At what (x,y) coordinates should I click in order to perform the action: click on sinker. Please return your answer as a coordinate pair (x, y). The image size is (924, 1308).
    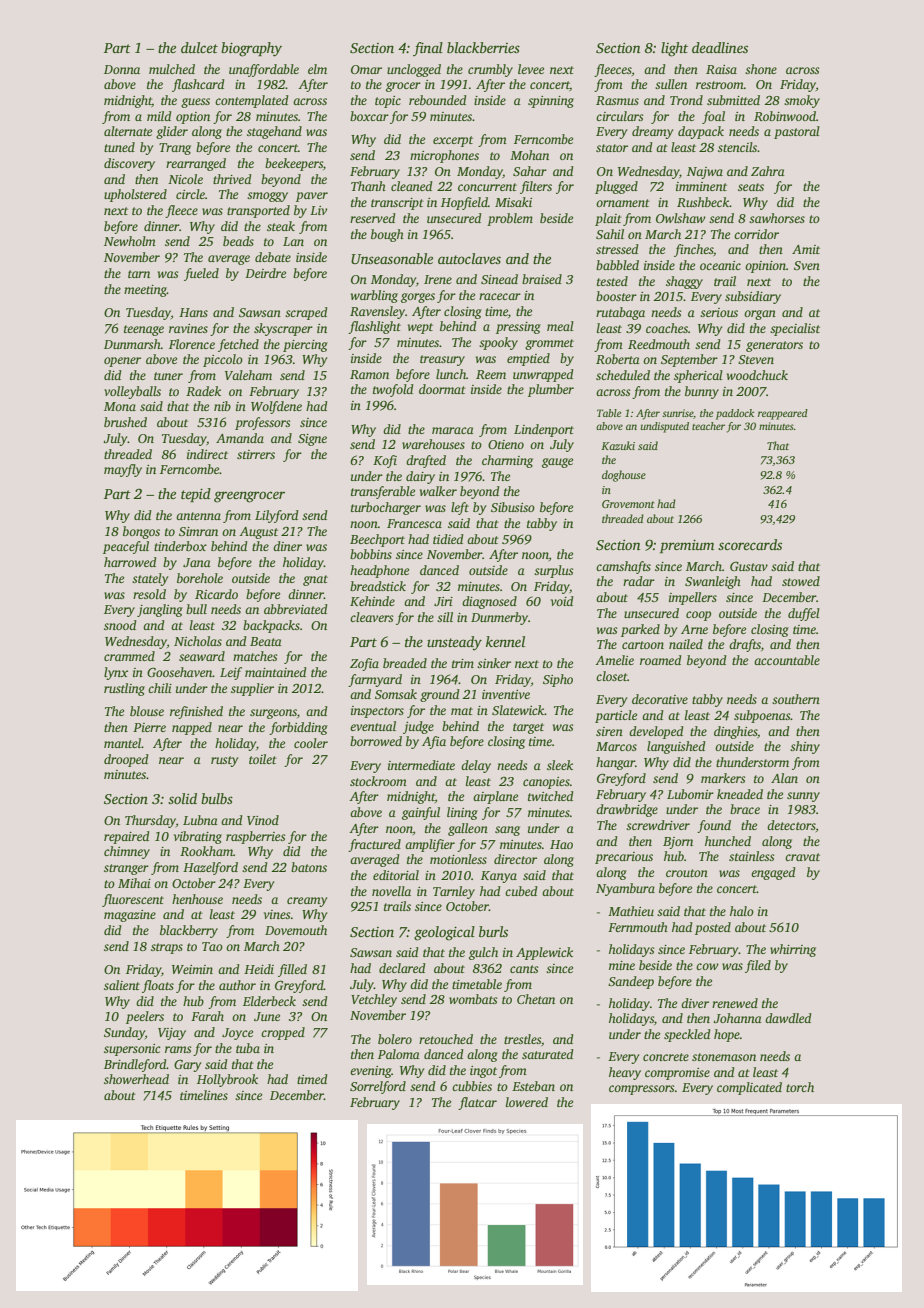
    Looking at the image, I should click on (494, 663).
